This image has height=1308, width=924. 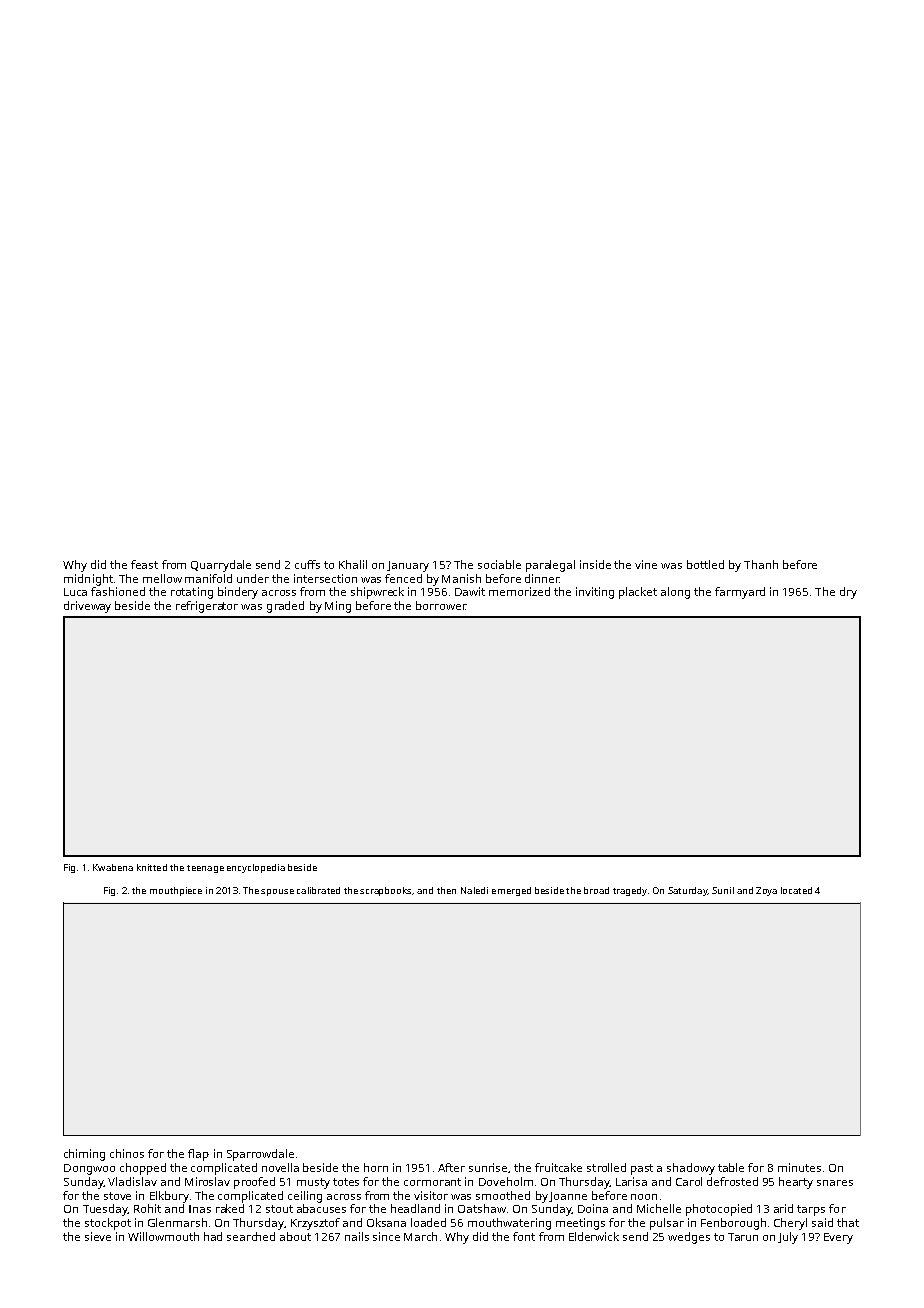 I want to click on knitted, so click(x=152, y=867).
